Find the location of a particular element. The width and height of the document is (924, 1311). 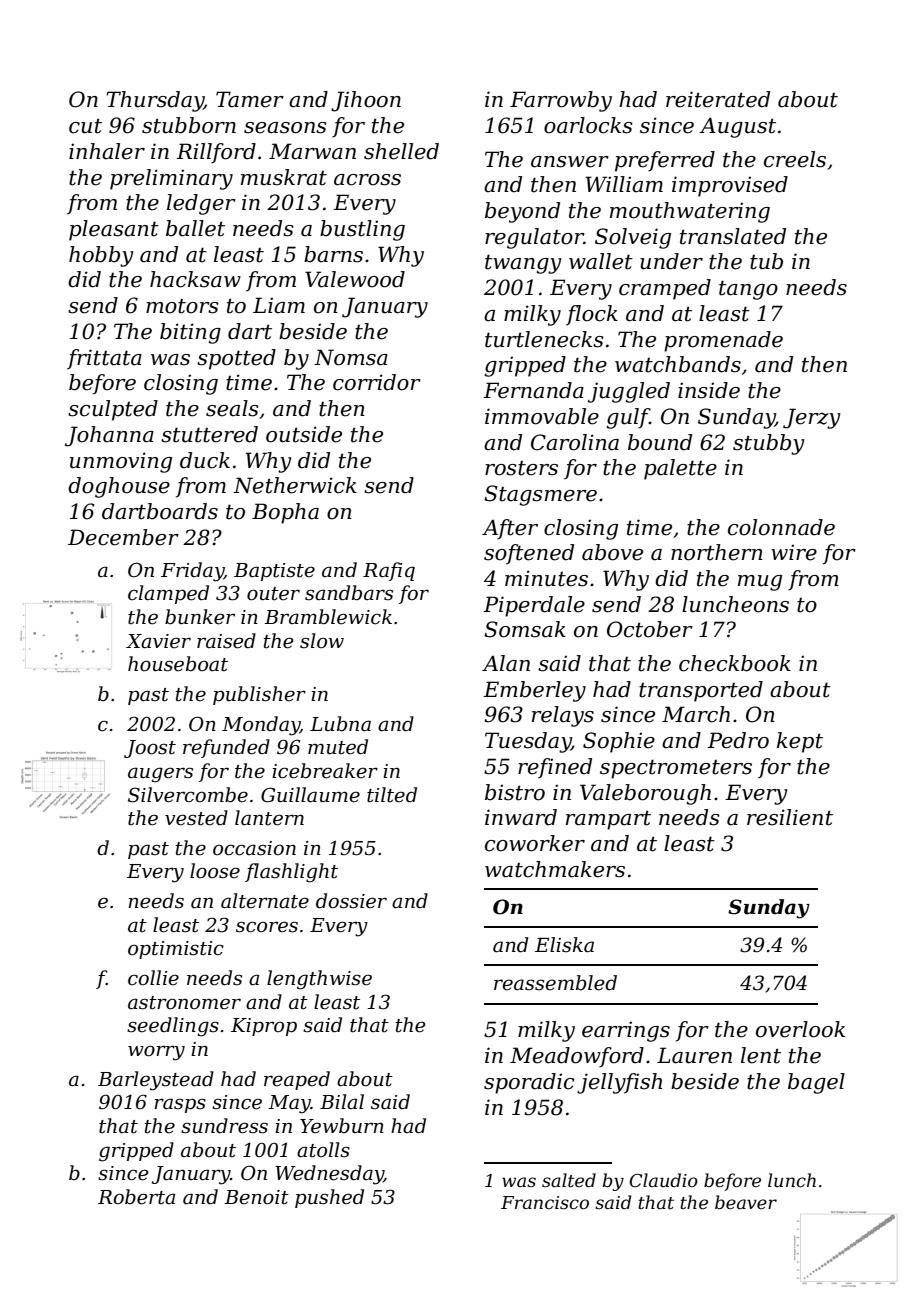

beaver is located at coordinates (746, 1202).
